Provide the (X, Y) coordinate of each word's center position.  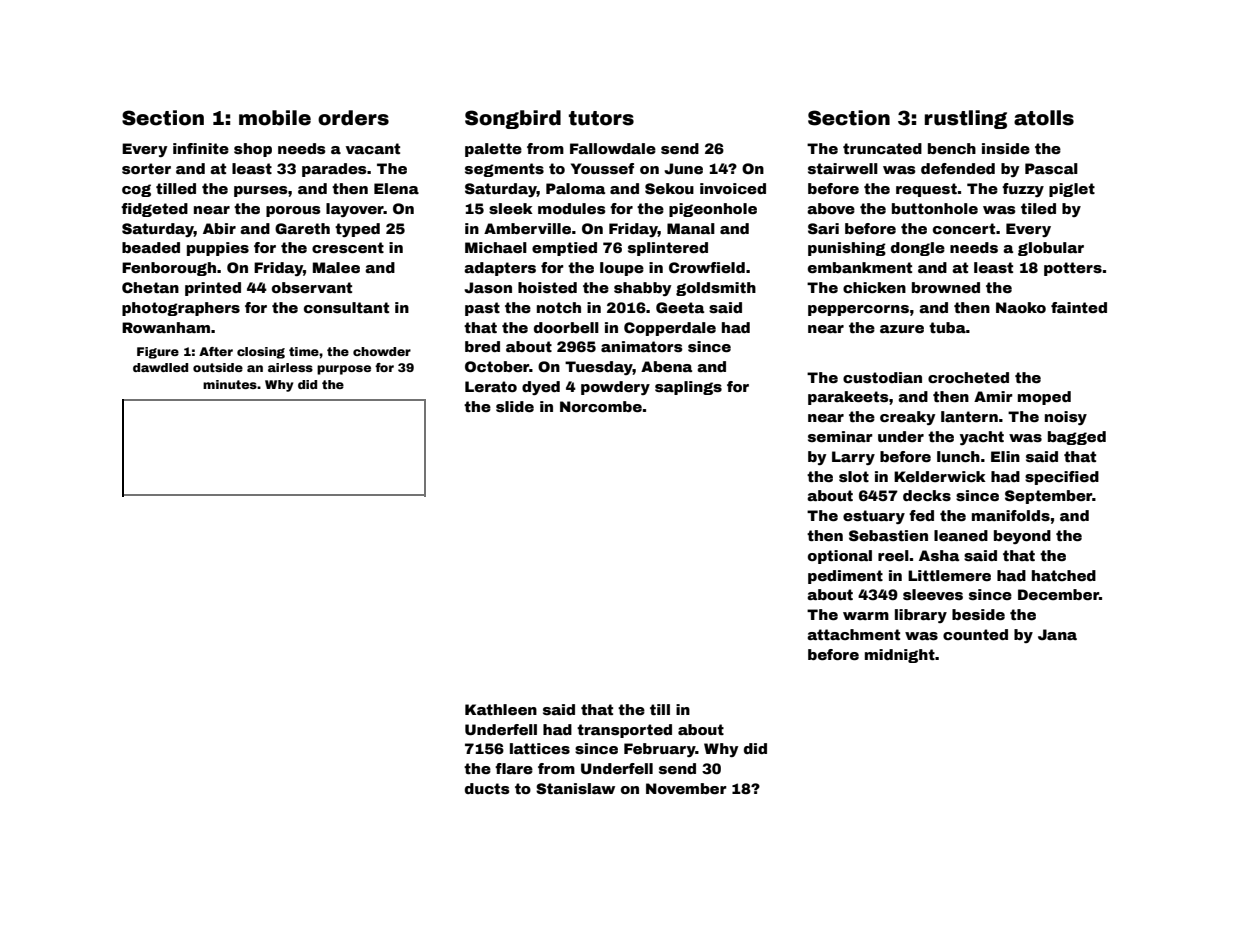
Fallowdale (613, 148)
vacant (373, 148)
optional (840, 557)
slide (515, 406)
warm (866, 616)
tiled (1038, 208)
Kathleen (501, 709)
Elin (1005, 456)
